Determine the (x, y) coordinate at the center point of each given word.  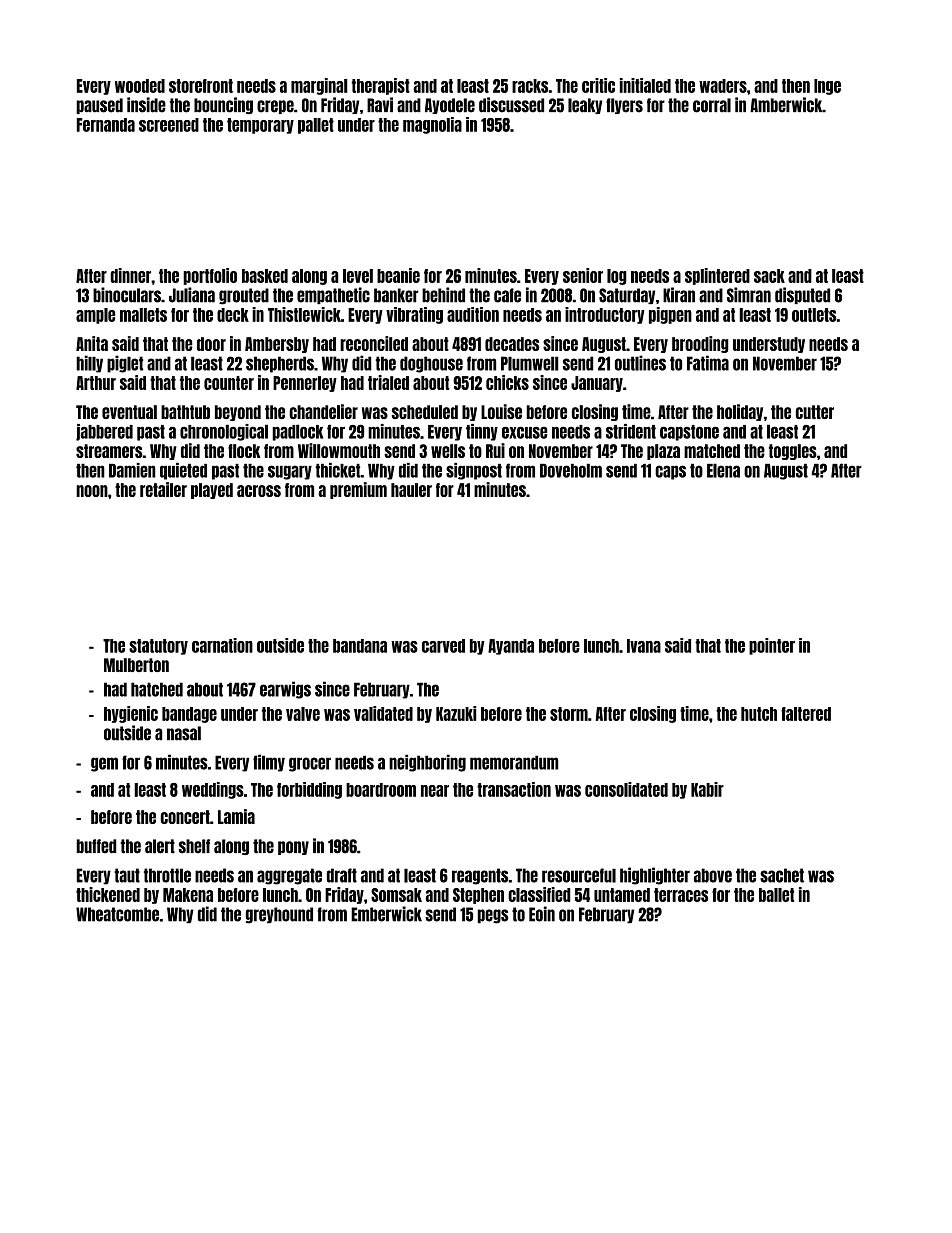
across (259, 491)
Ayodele (450, 106)
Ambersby (277, 345)
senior (583, 275)
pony (293, 848)
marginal (319, 86)
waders (723, 86)
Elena (723, 470)
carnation (222, 645)
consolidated (626, 789)
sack (769, 276)
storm (569, 714)
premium (358, 490)
